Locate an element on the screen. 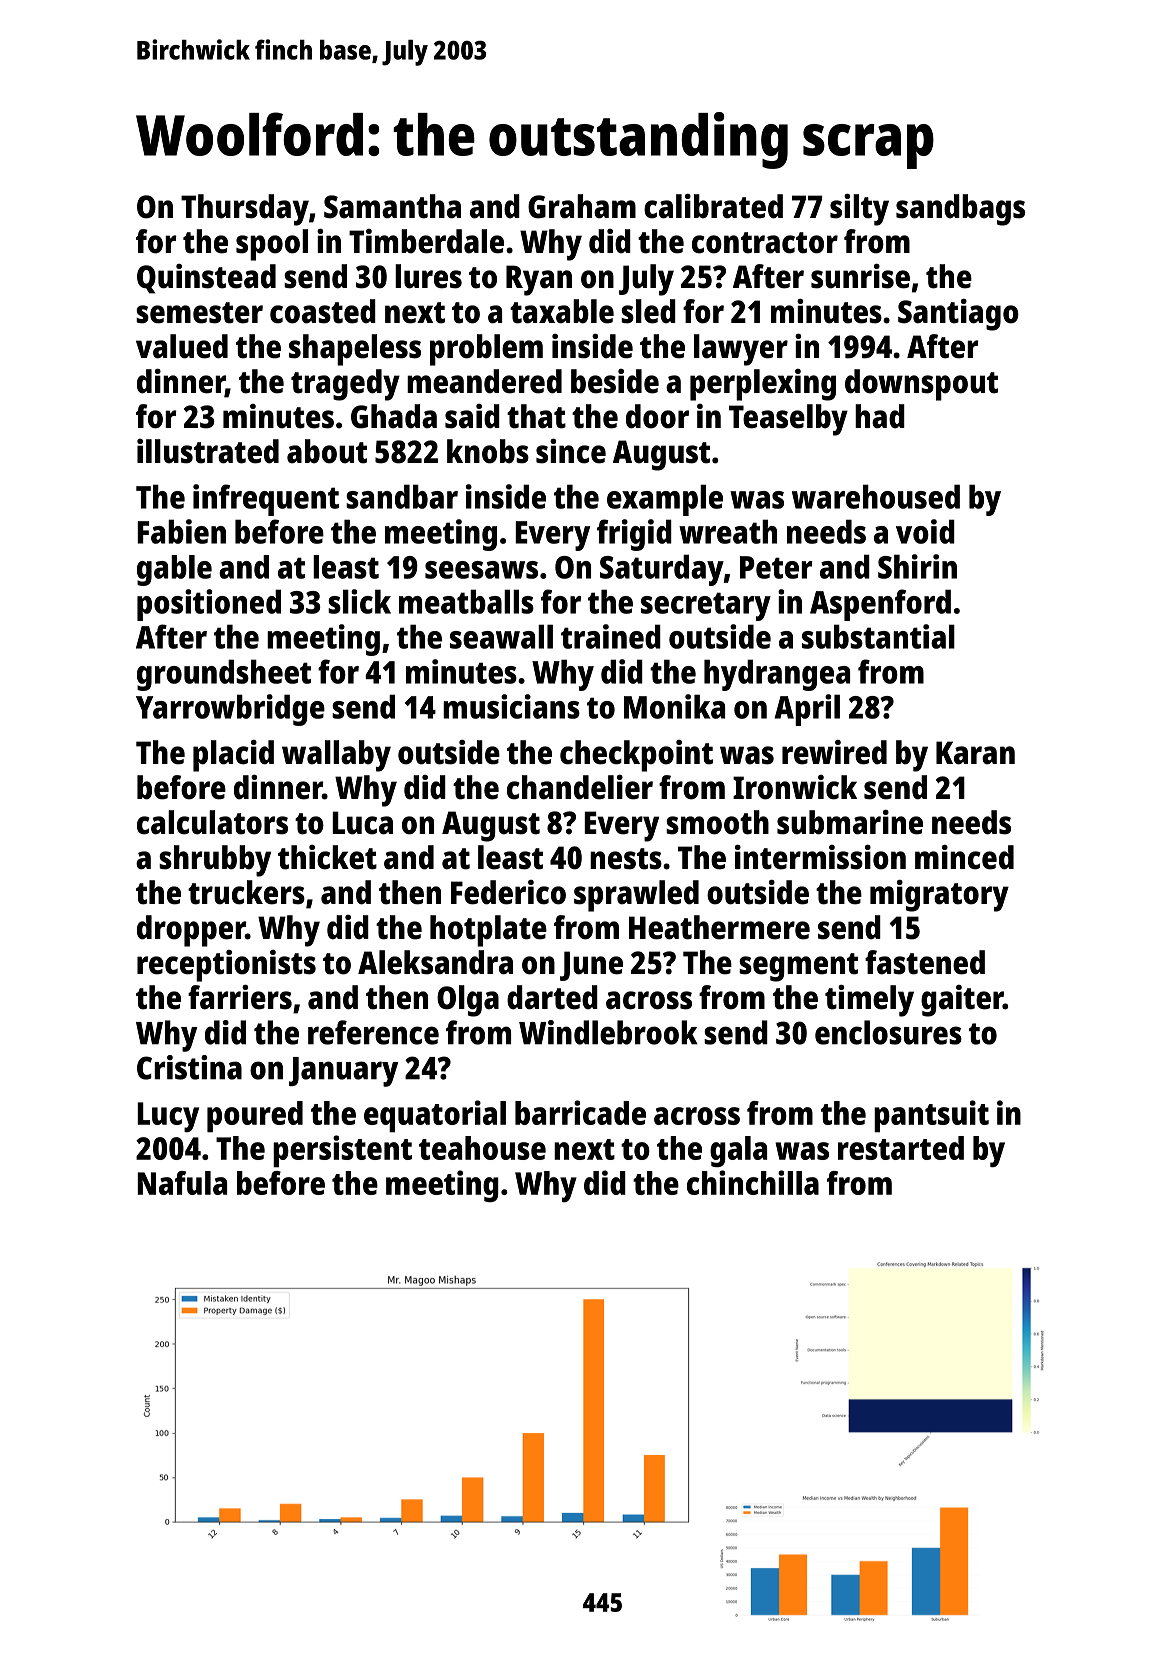 This screenshot has height=1654, width=1165. spool is located at coordinates (272, 245).
